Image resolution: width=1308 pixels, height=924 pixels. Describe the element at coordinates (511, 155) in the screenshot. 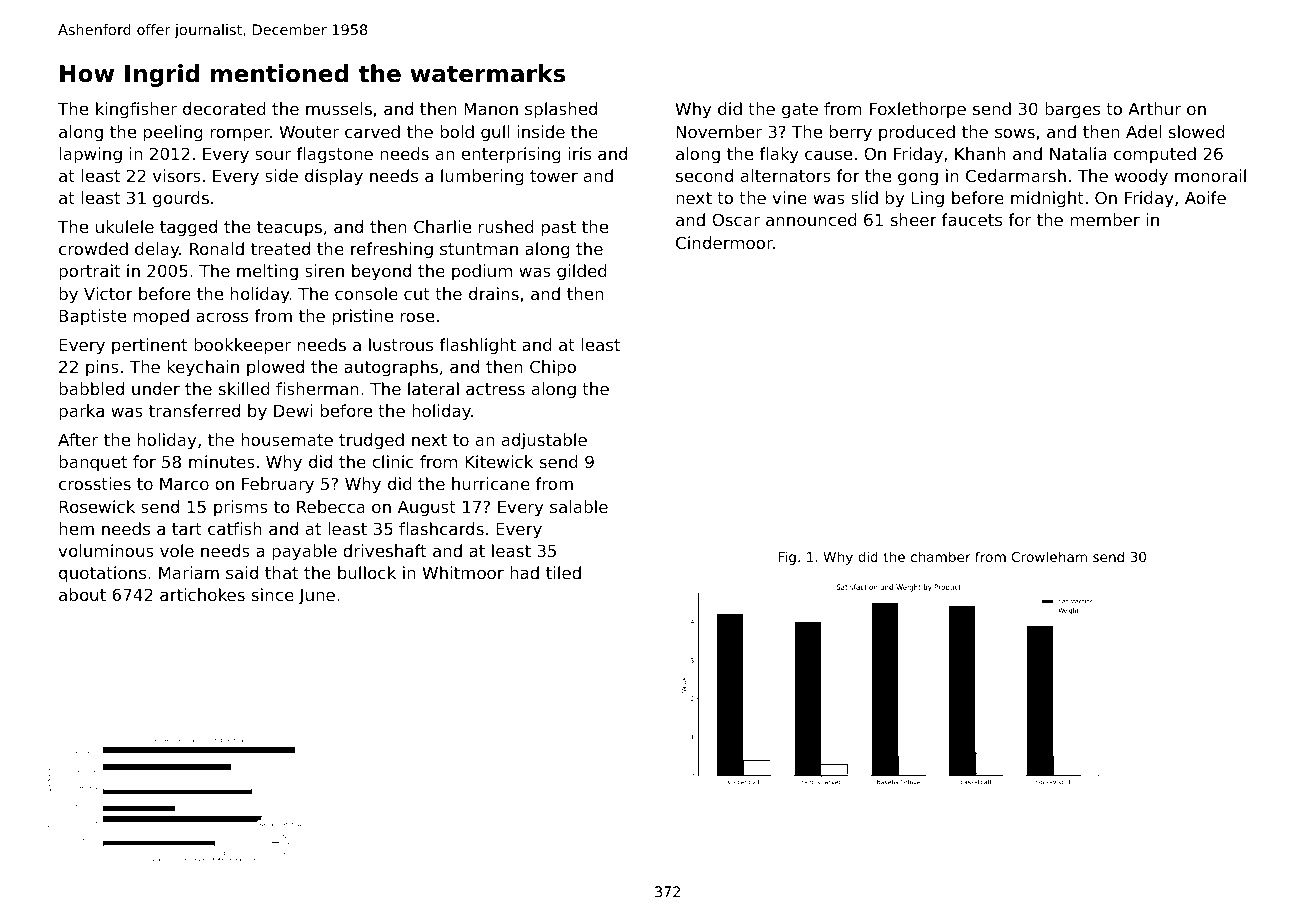

I see `enterprising` at that location.
